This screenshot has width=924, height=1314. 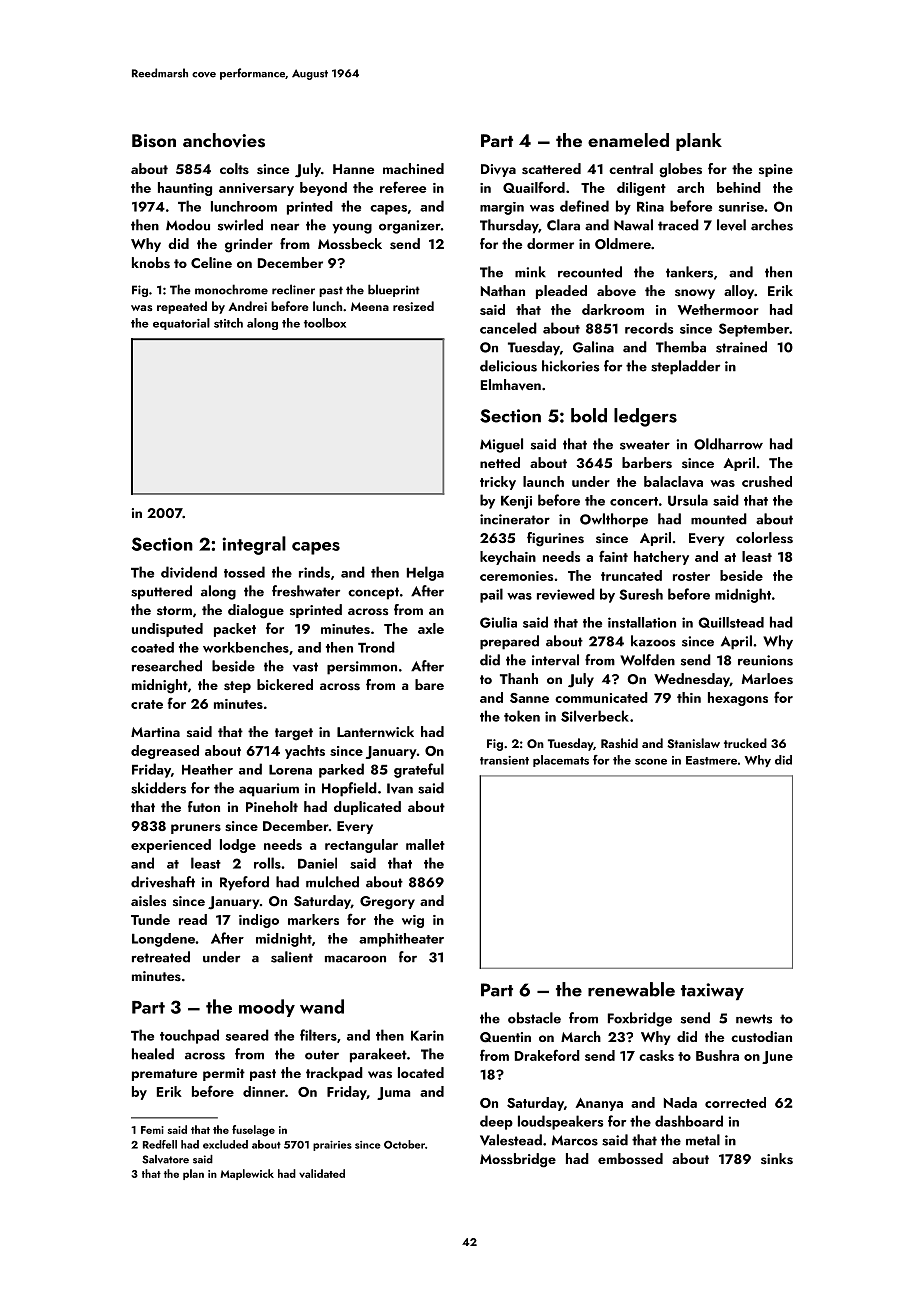 I want to click on globes, so click(x=680, y=170).
